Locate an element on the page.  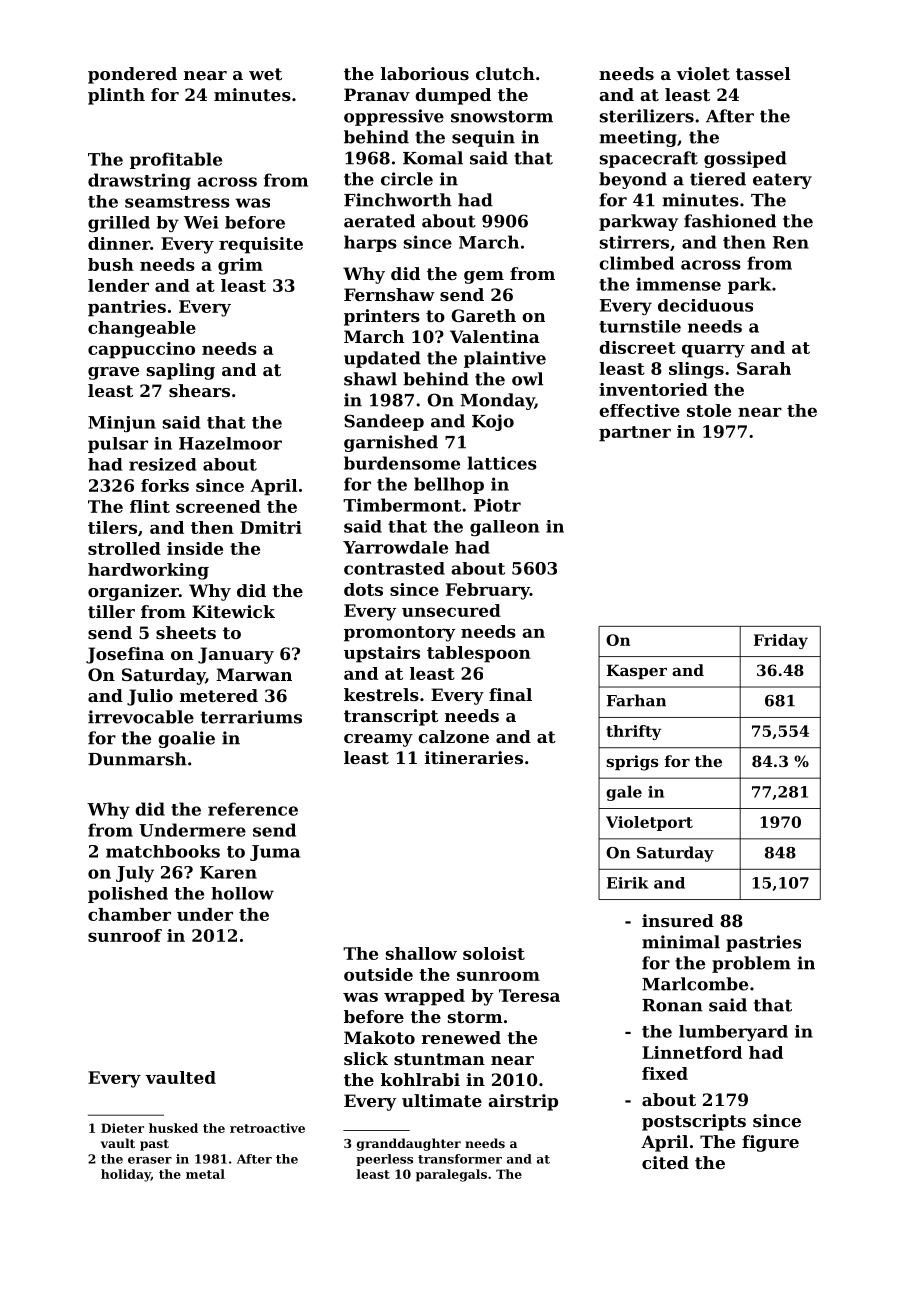
slick is located at coordinates (366, 1058).
